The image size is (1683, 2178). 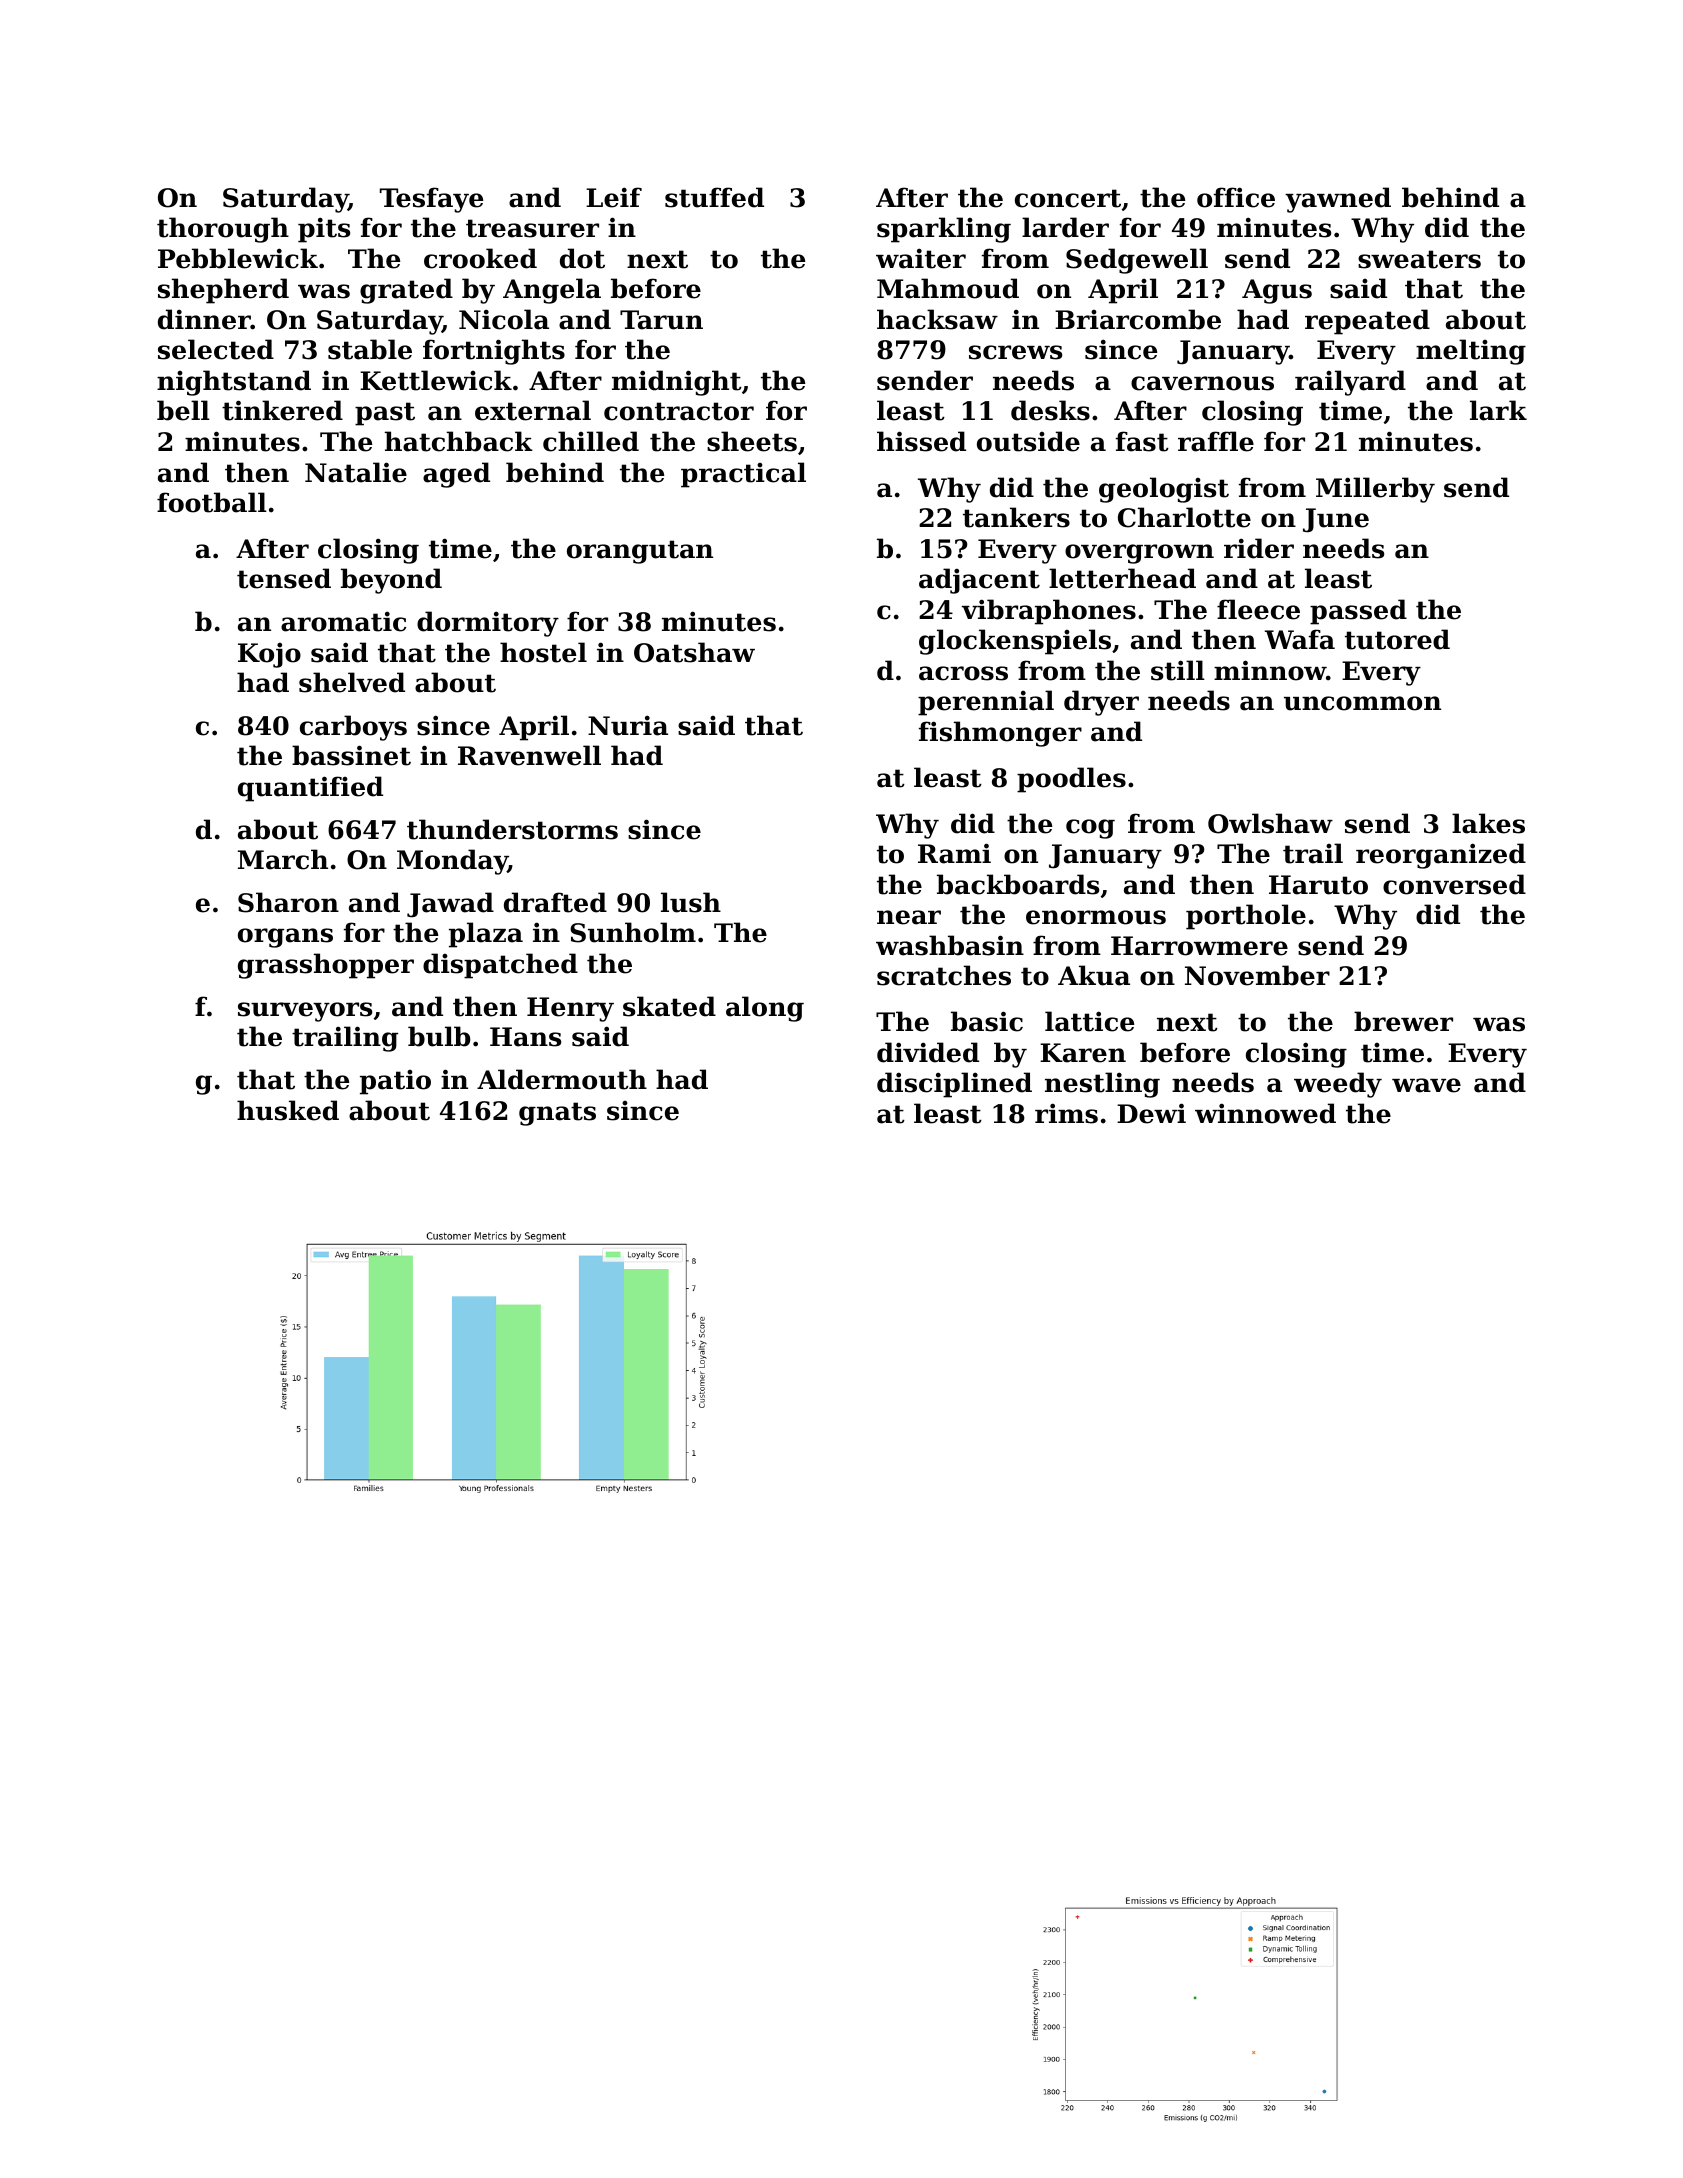 What do you see at coordinates (944, 230) in the screenshot?
I see `sparkling` at bounding box center [944, 230].
